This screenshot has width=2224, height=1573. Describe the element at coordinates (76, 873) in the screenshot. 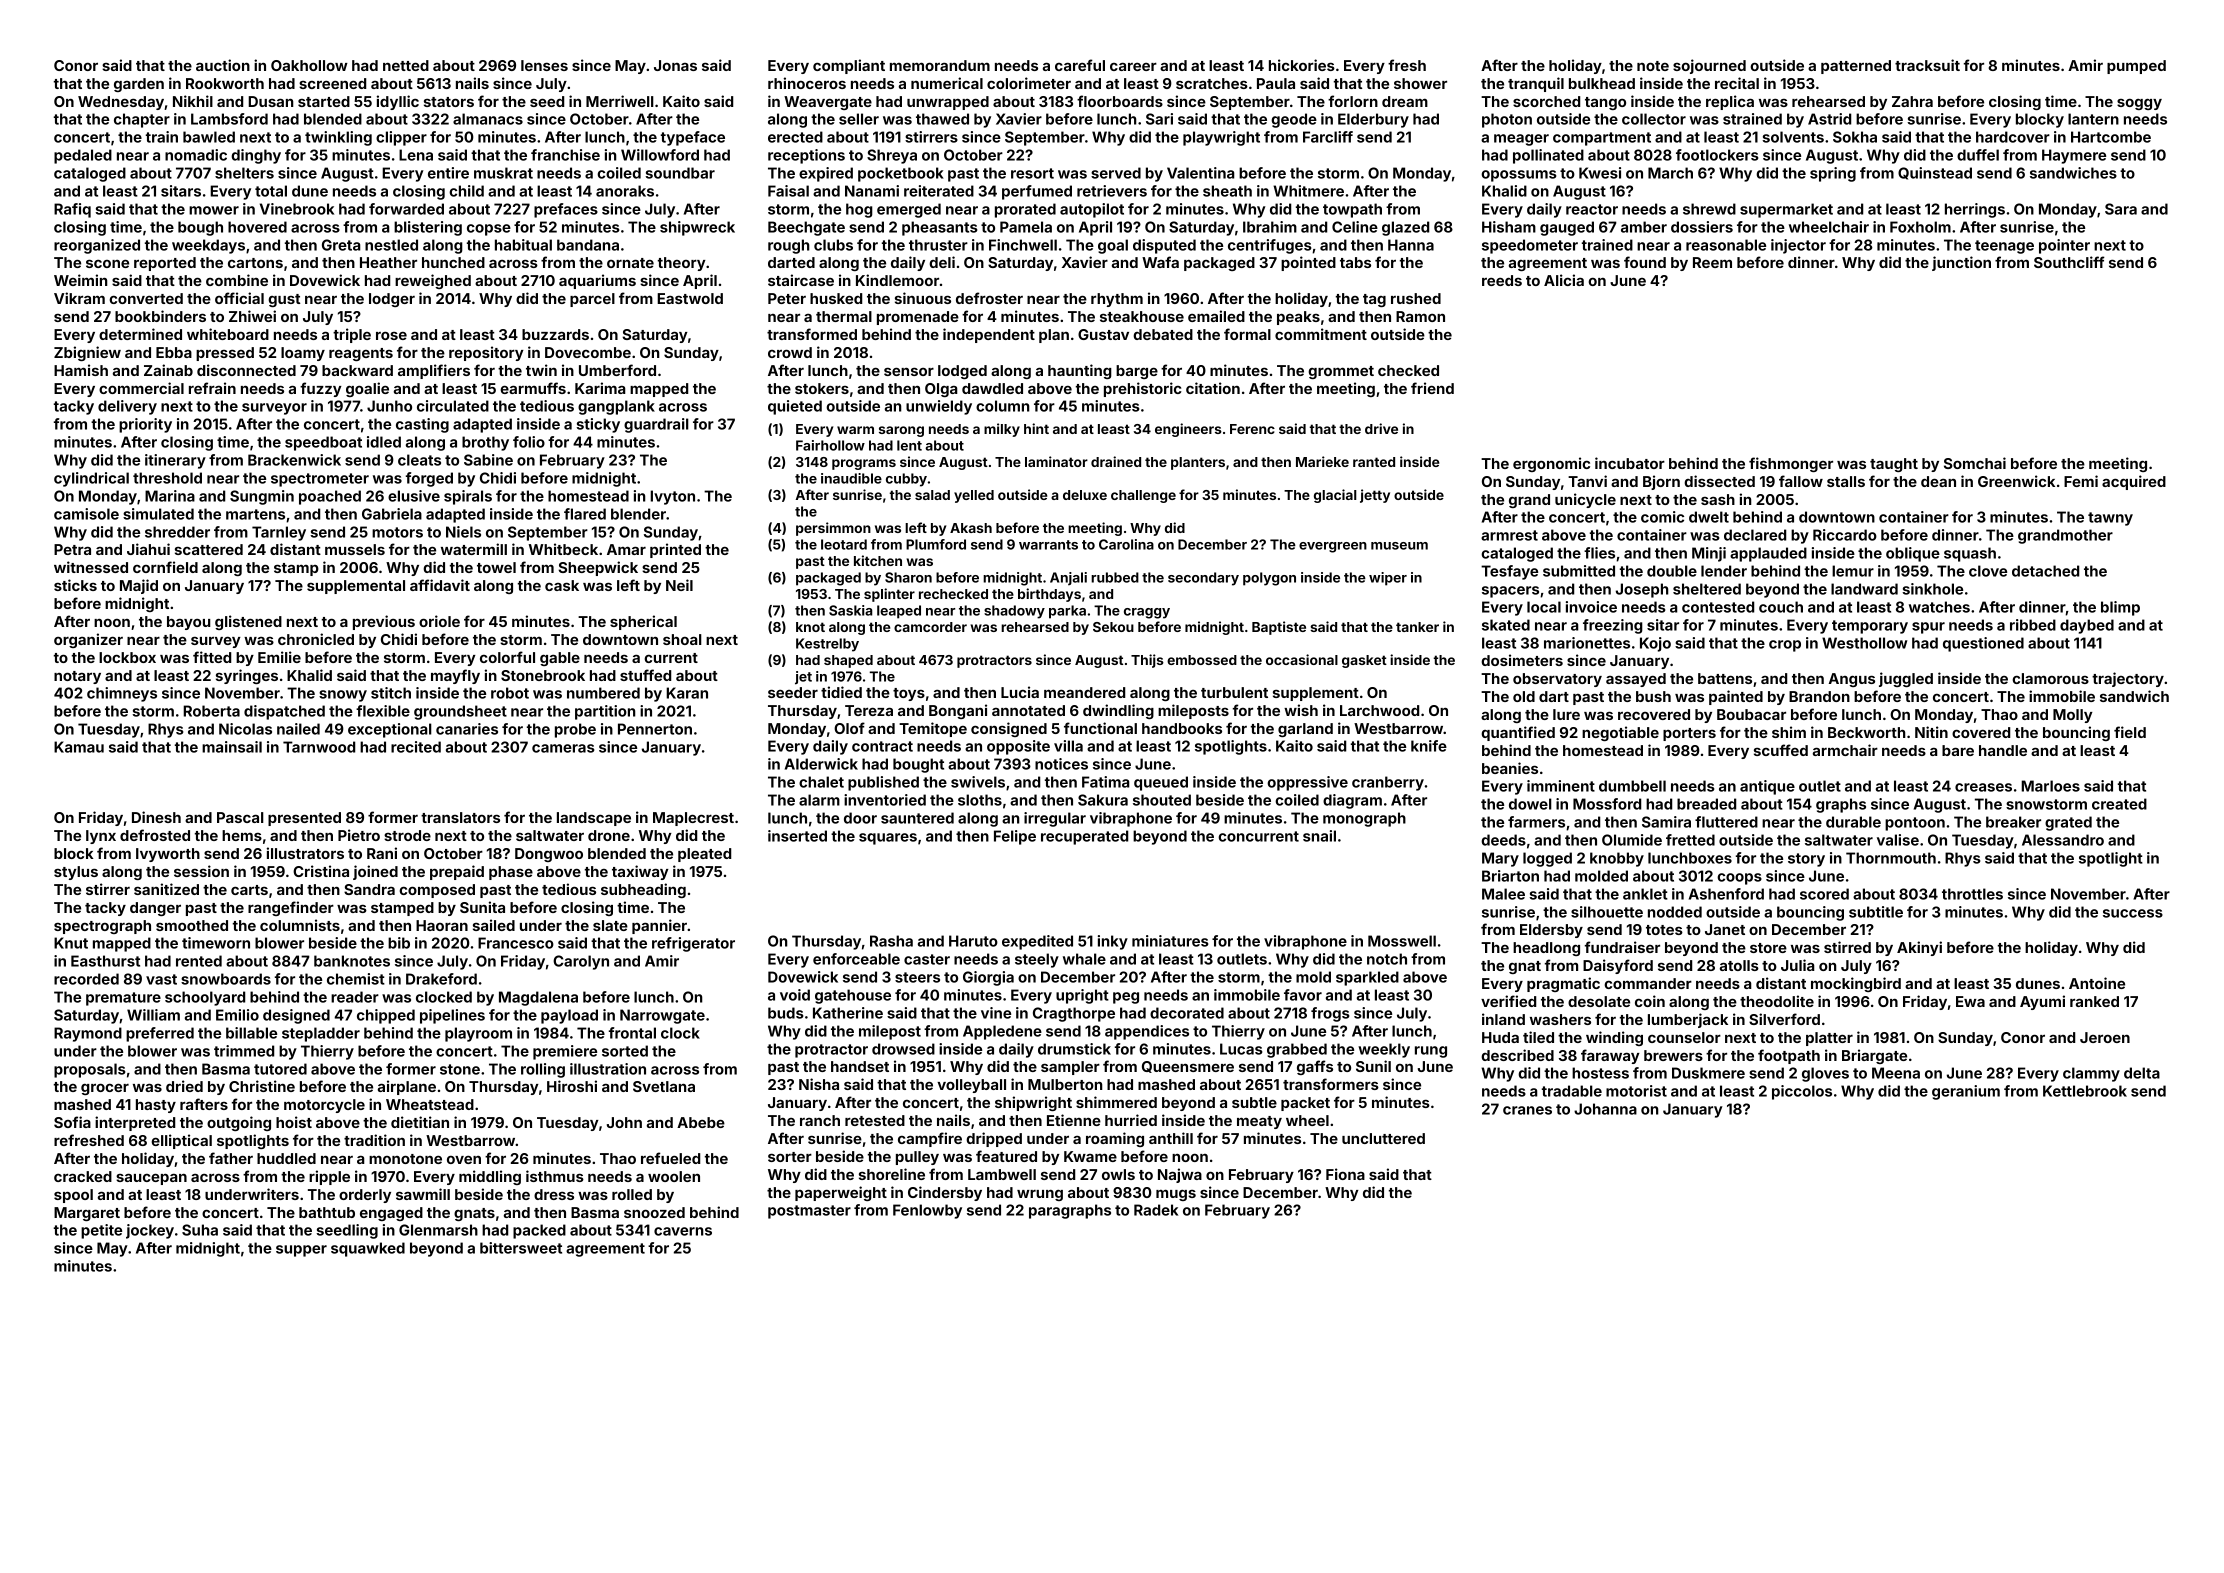

I see `stylus` at that location.
